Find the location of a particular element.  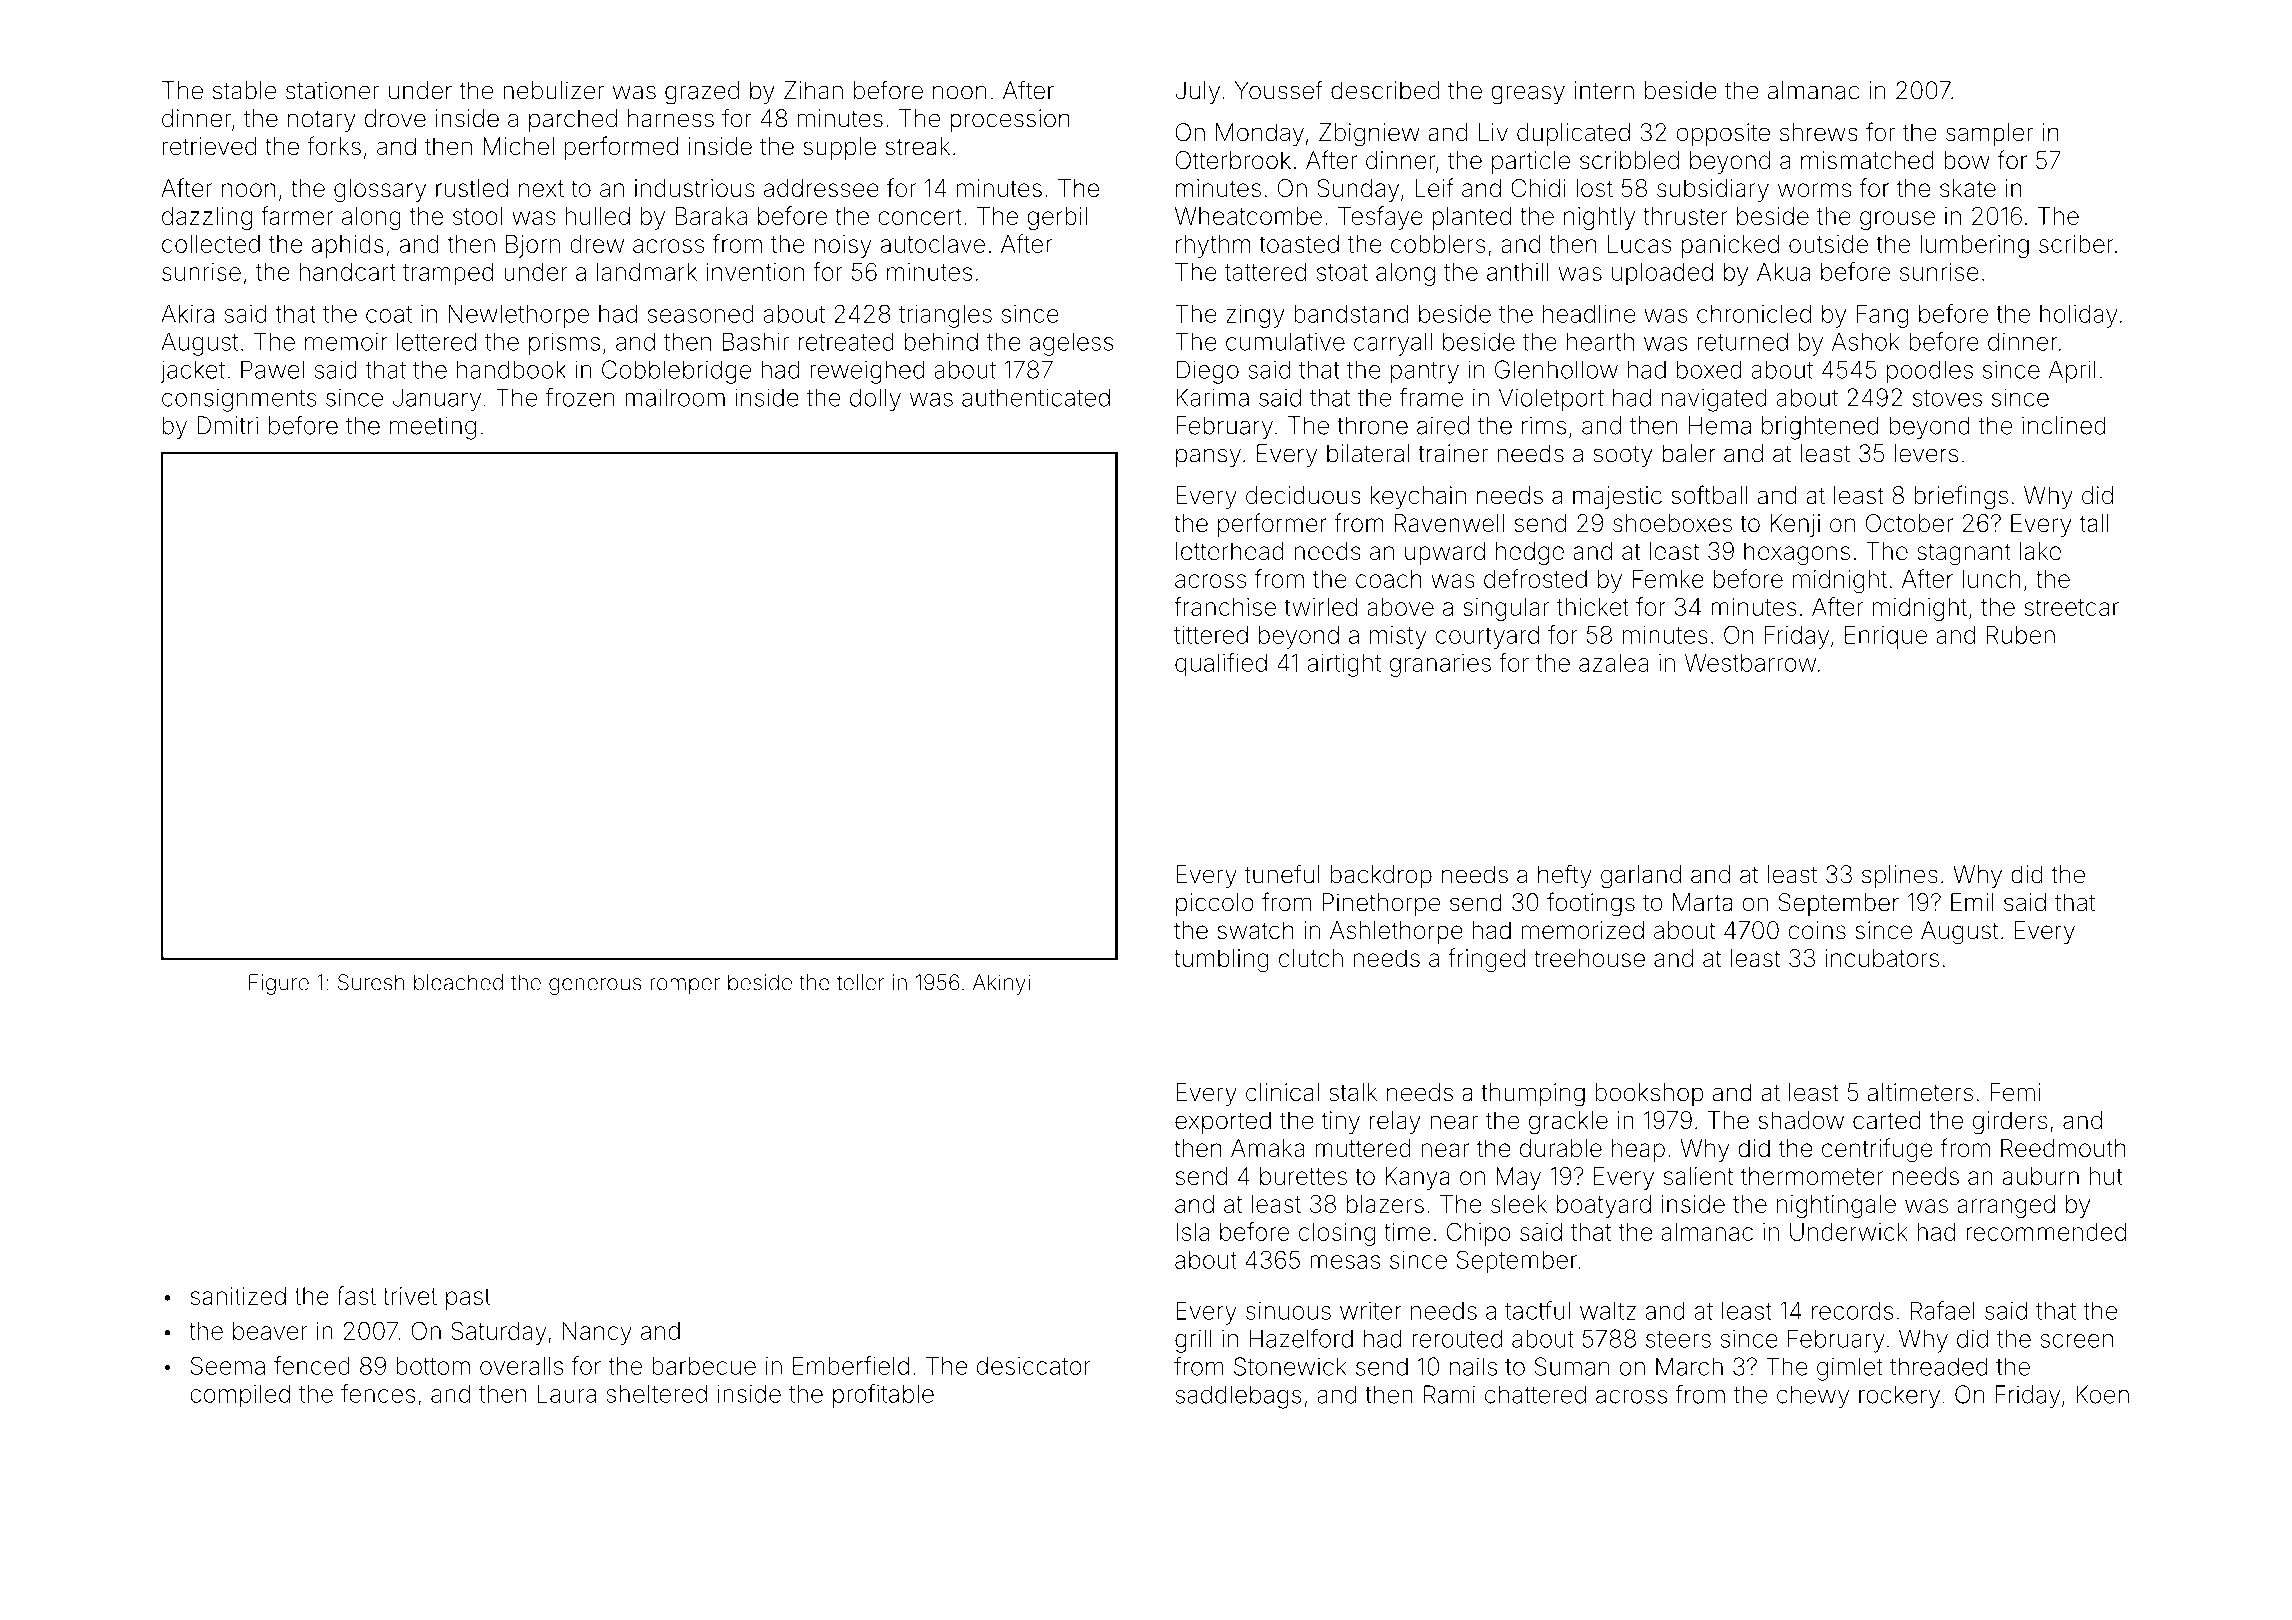

Dmitri is located at coordinates (227, 425).
